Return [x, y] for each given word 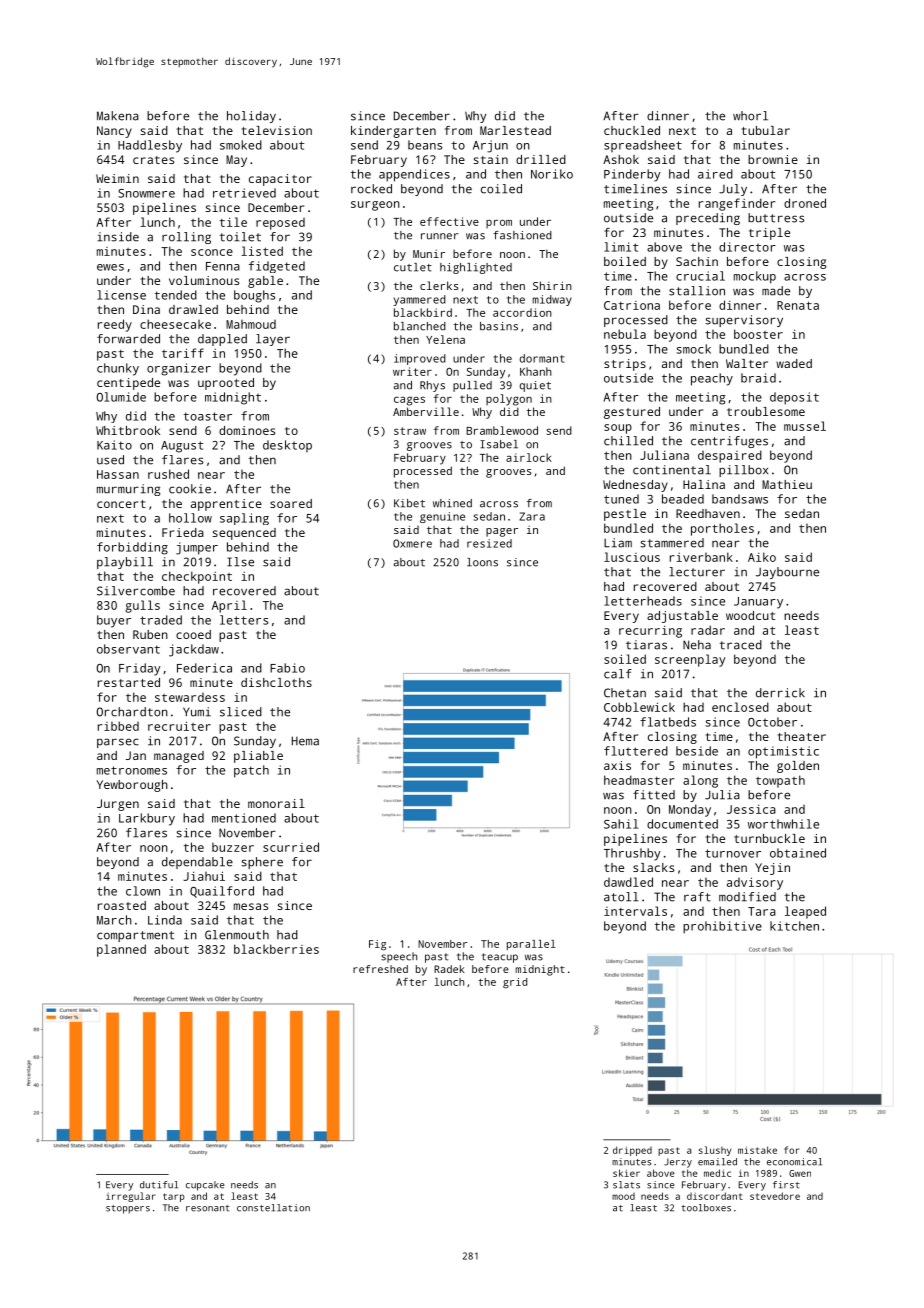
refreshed [380, 969]
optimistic [783, 752]
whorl [750, 116]
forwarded [128, 339]
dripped [632, 1151]
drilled [541, 159]
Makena [118, 116]
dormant [542, 358]
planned [121, 950]
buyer [114, 621]
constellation [273, 1208]
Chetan [625, 693]
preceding [708, 219]
